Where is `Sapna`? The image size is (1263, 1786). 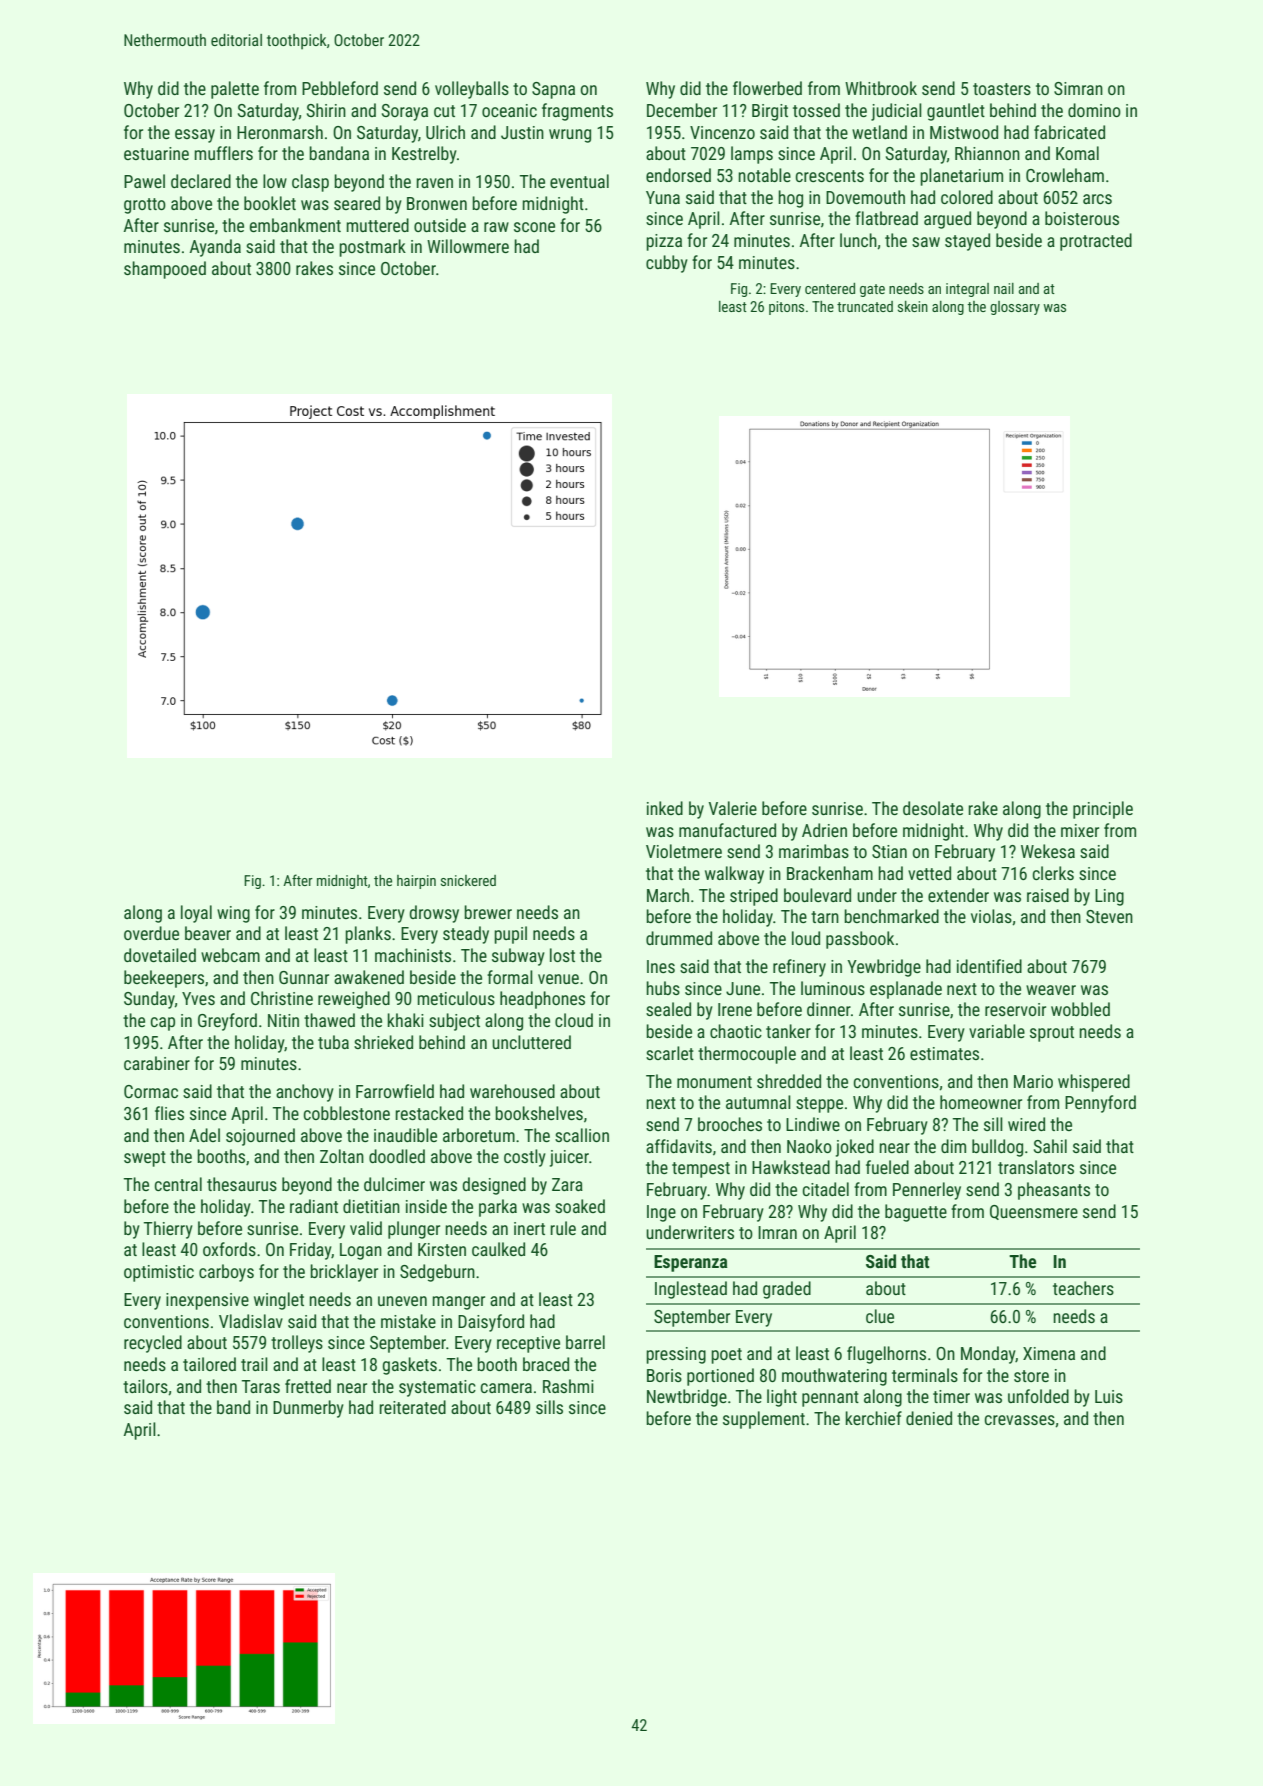 Sapna is located at coordinates (553, 90).
